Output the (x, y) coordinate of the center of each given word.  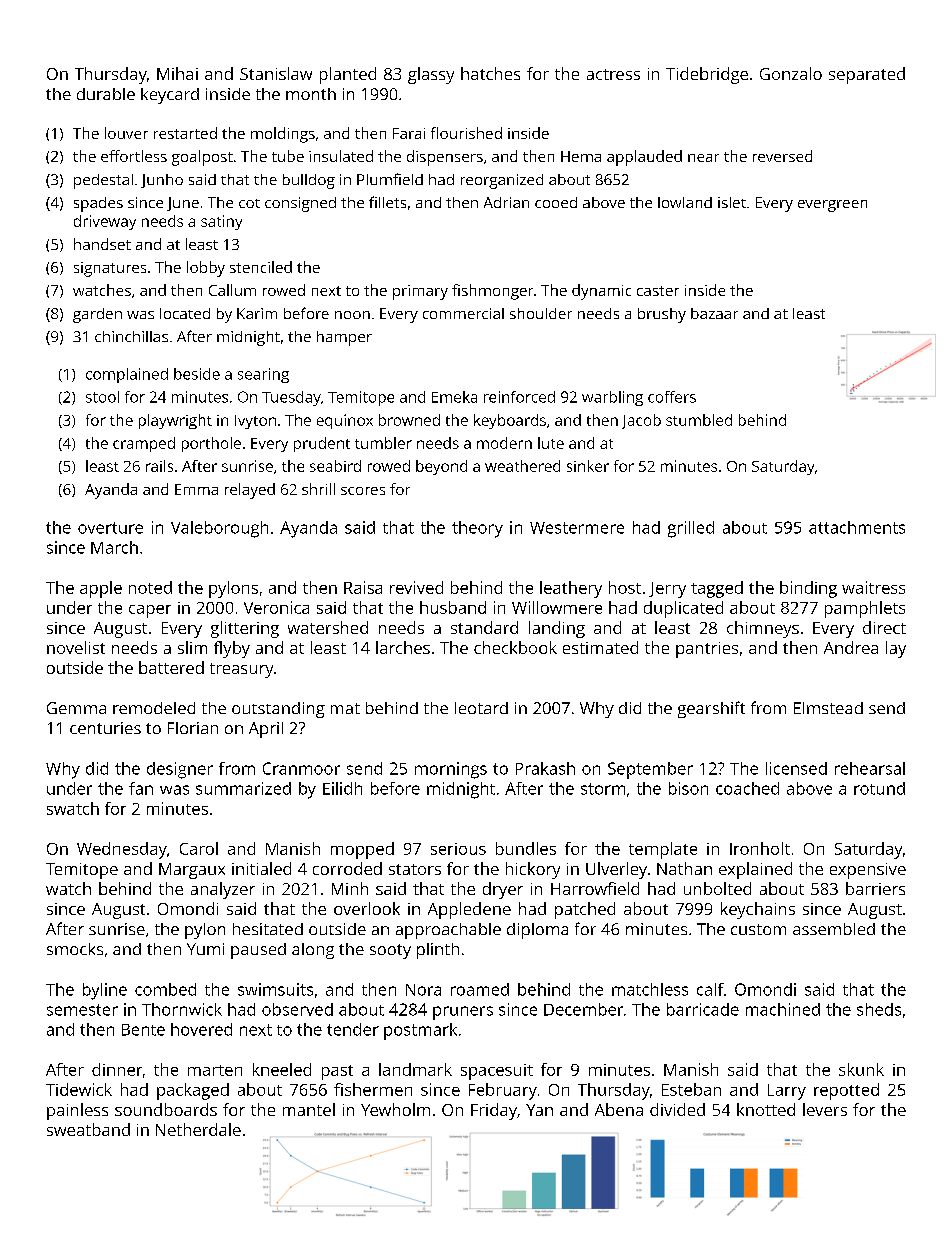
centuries (105, 728)
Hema (581, 156)
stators (415, 869)
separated (867, 75)
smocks (75, 949)
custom (758, 929)
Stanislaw (276, 73)
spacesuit (497, 1072)
